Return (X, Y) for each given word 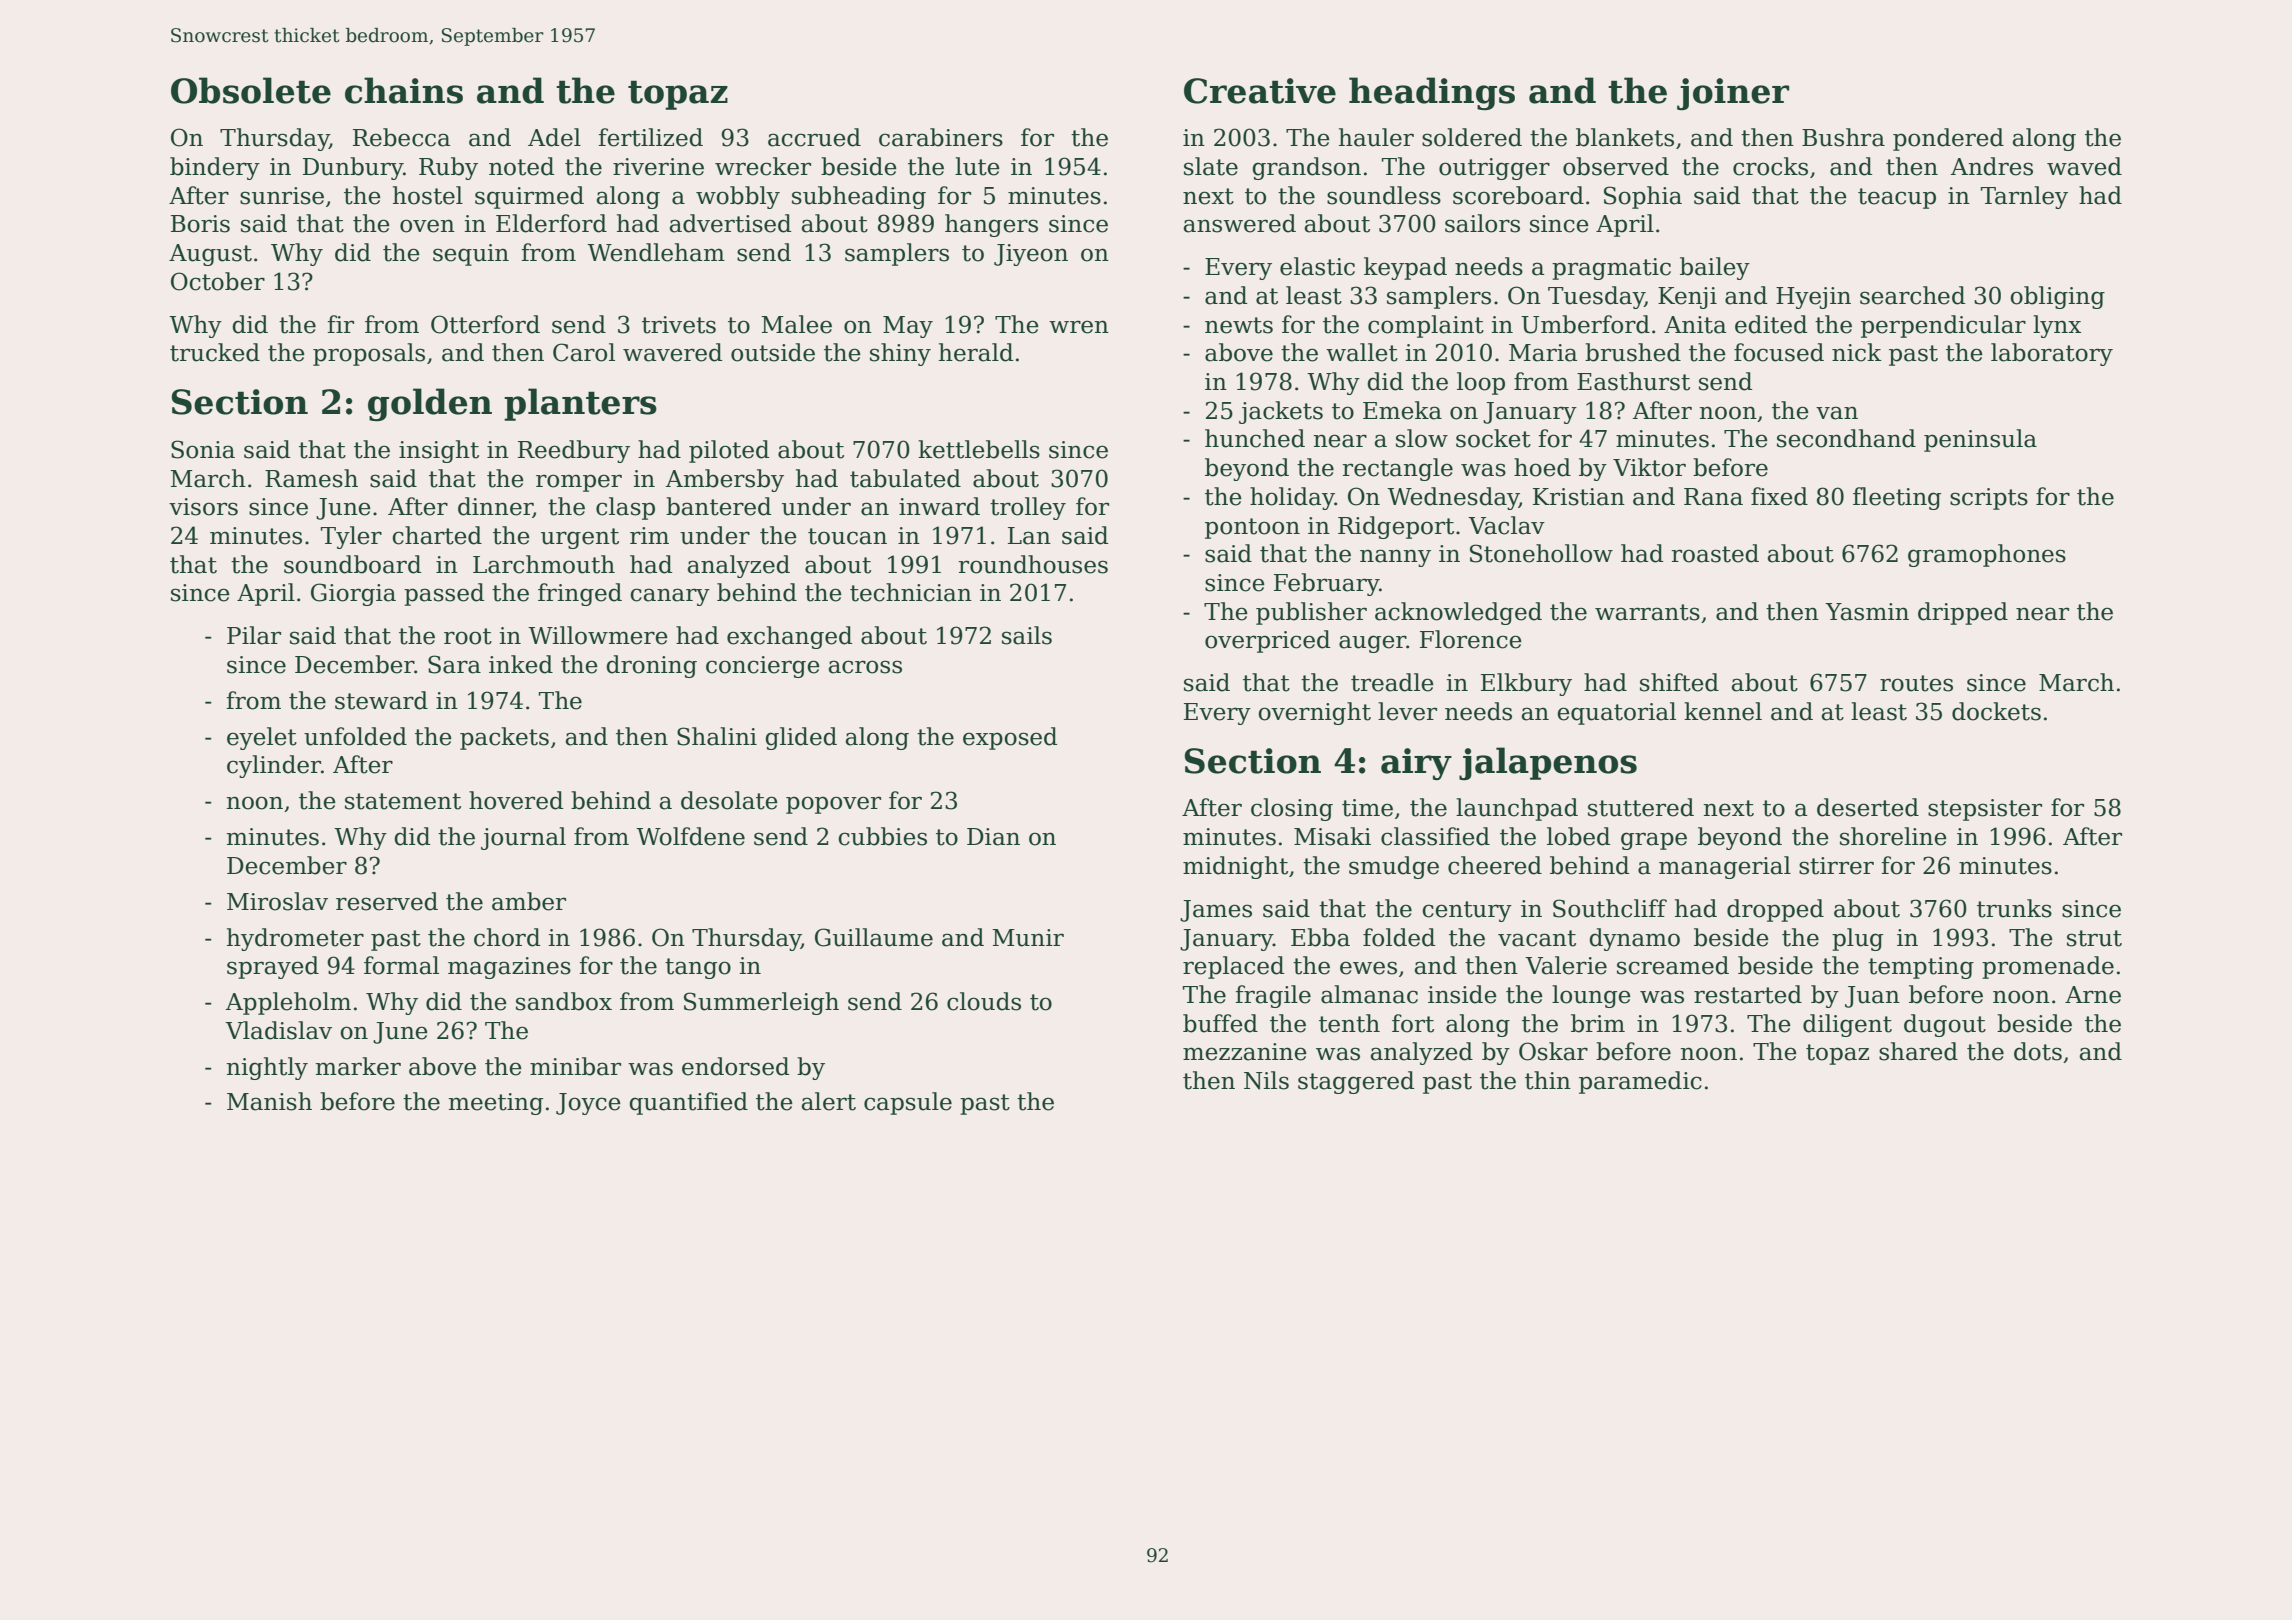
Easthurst (1633, 381)
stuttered (1641, 807)
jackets (1281, 412)
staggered (1356, 1082)
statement (403, 801)
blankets (1625, 137)
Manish (269, 1101)
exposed (1010, 738)
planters (580, 404)
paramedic (1640, 1082)
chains (404, 90)
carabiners (941, 137)
